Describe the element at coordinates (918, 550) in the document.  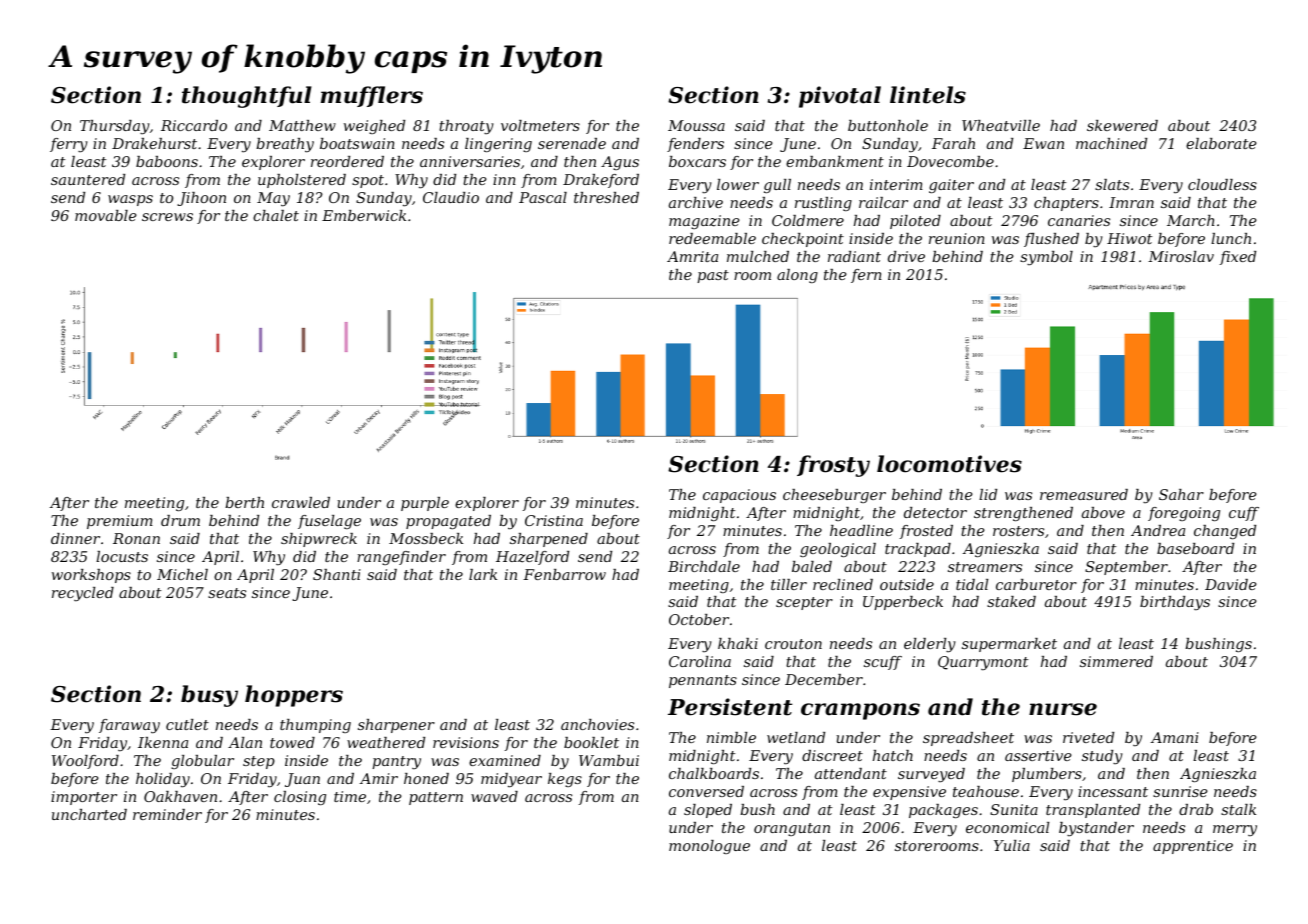
I see `trackpad` at that location.
